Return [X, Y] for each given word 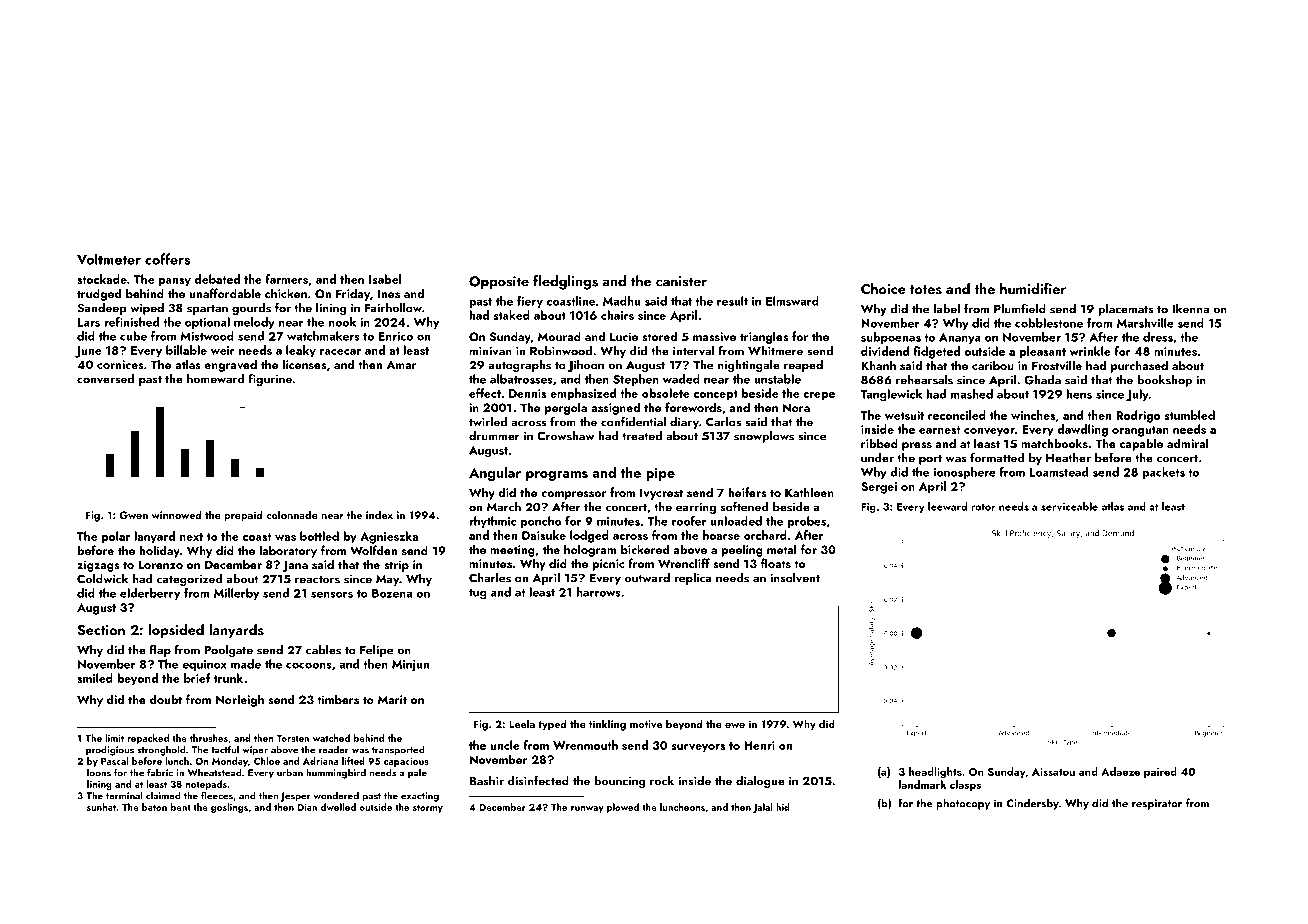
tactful [225, 749]
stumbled [1190, 415]
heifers [747, 492]
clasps [965, 785]
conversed [105, 379]
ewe [735, 725]
